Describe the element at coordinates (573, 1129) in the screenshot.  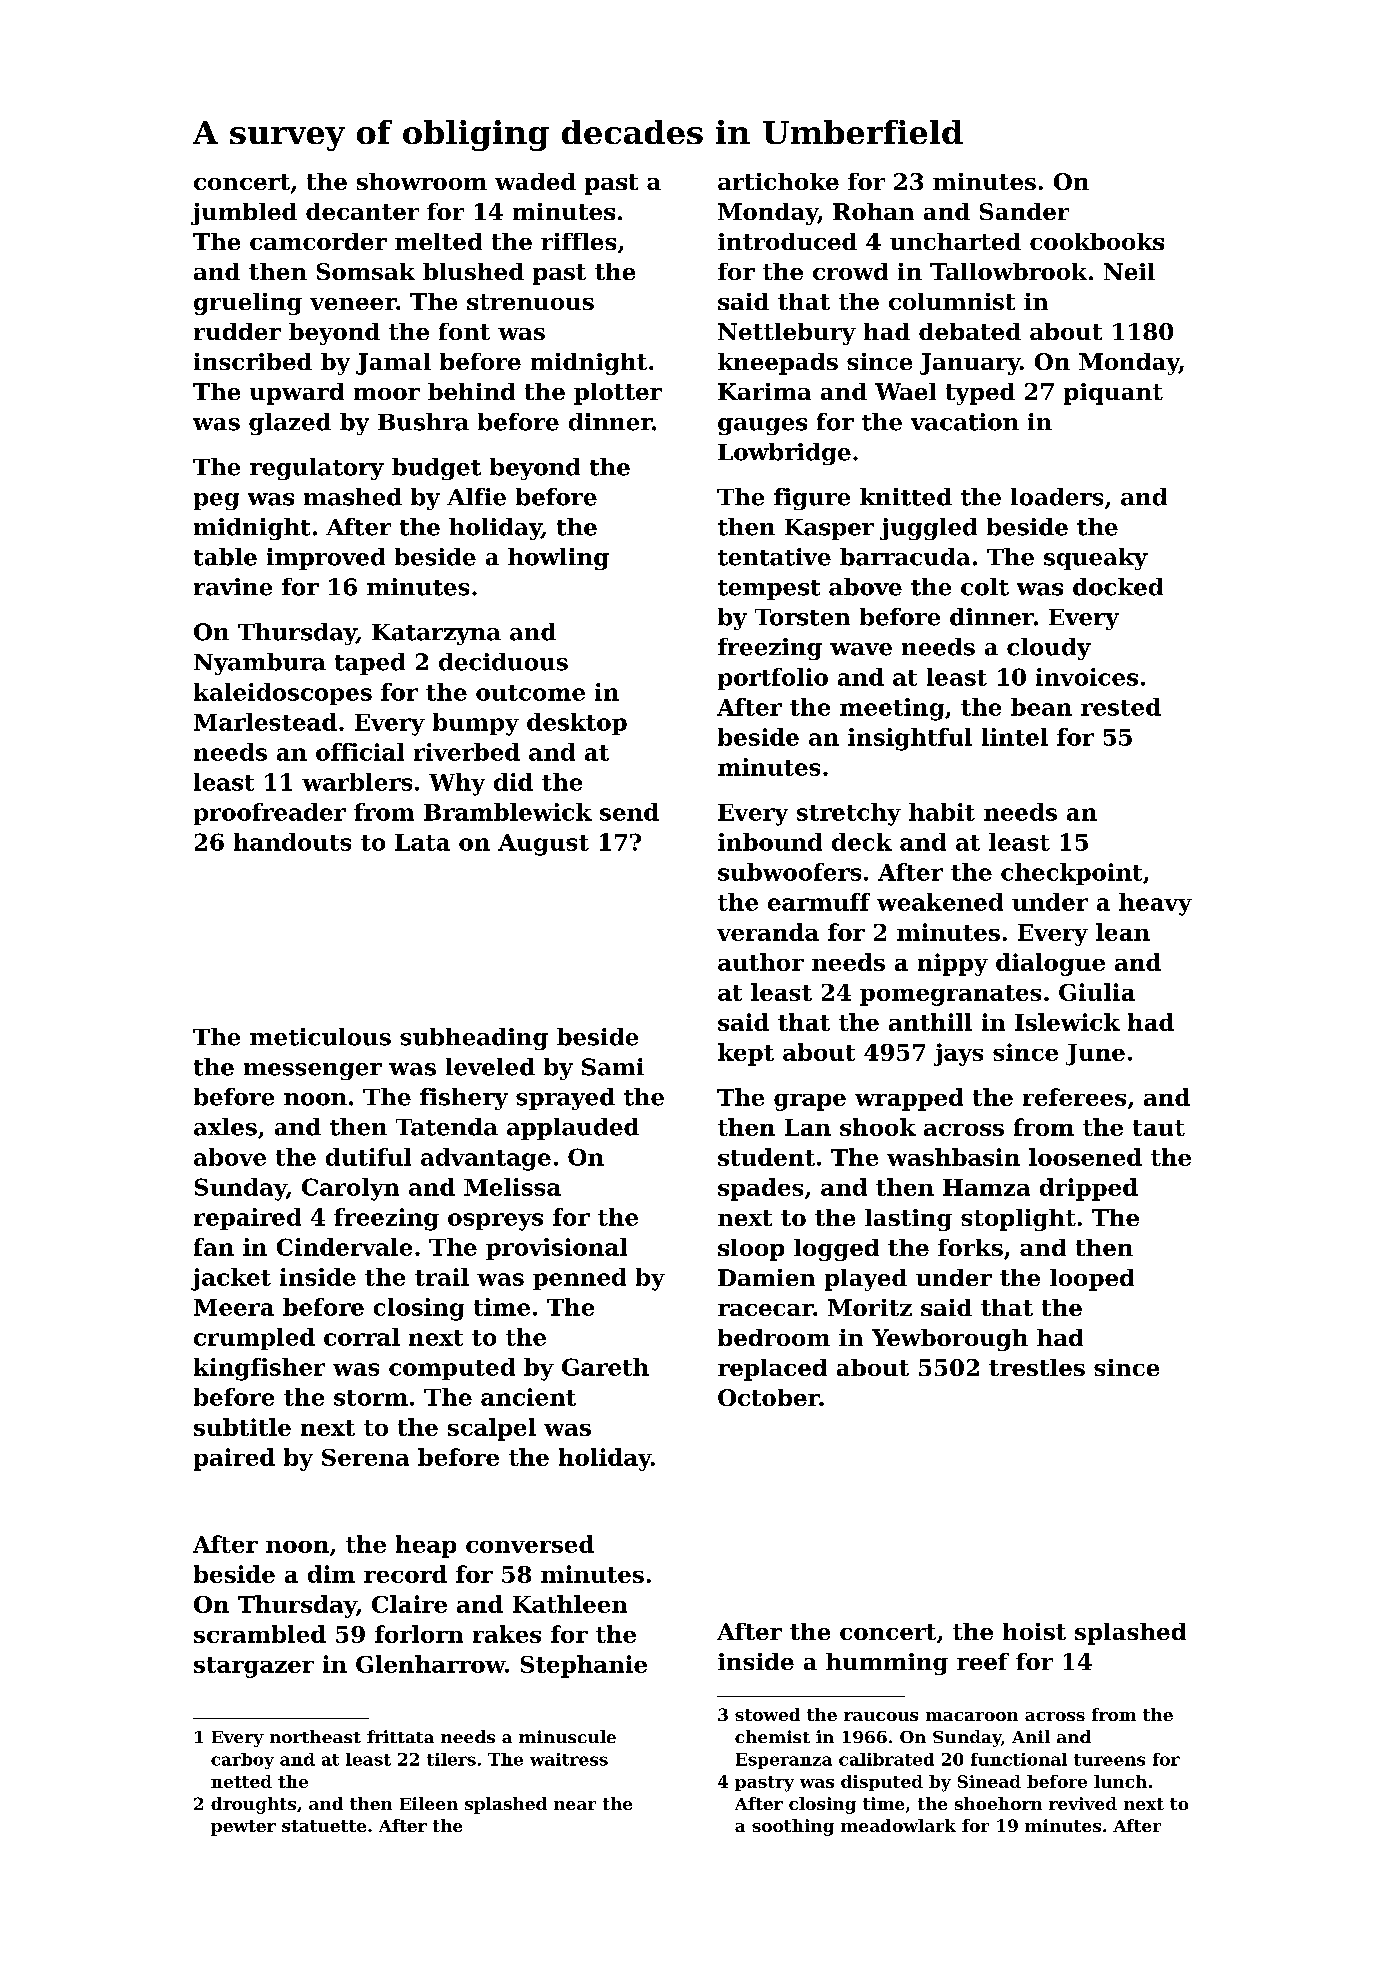
I see `applauded` at that location.
